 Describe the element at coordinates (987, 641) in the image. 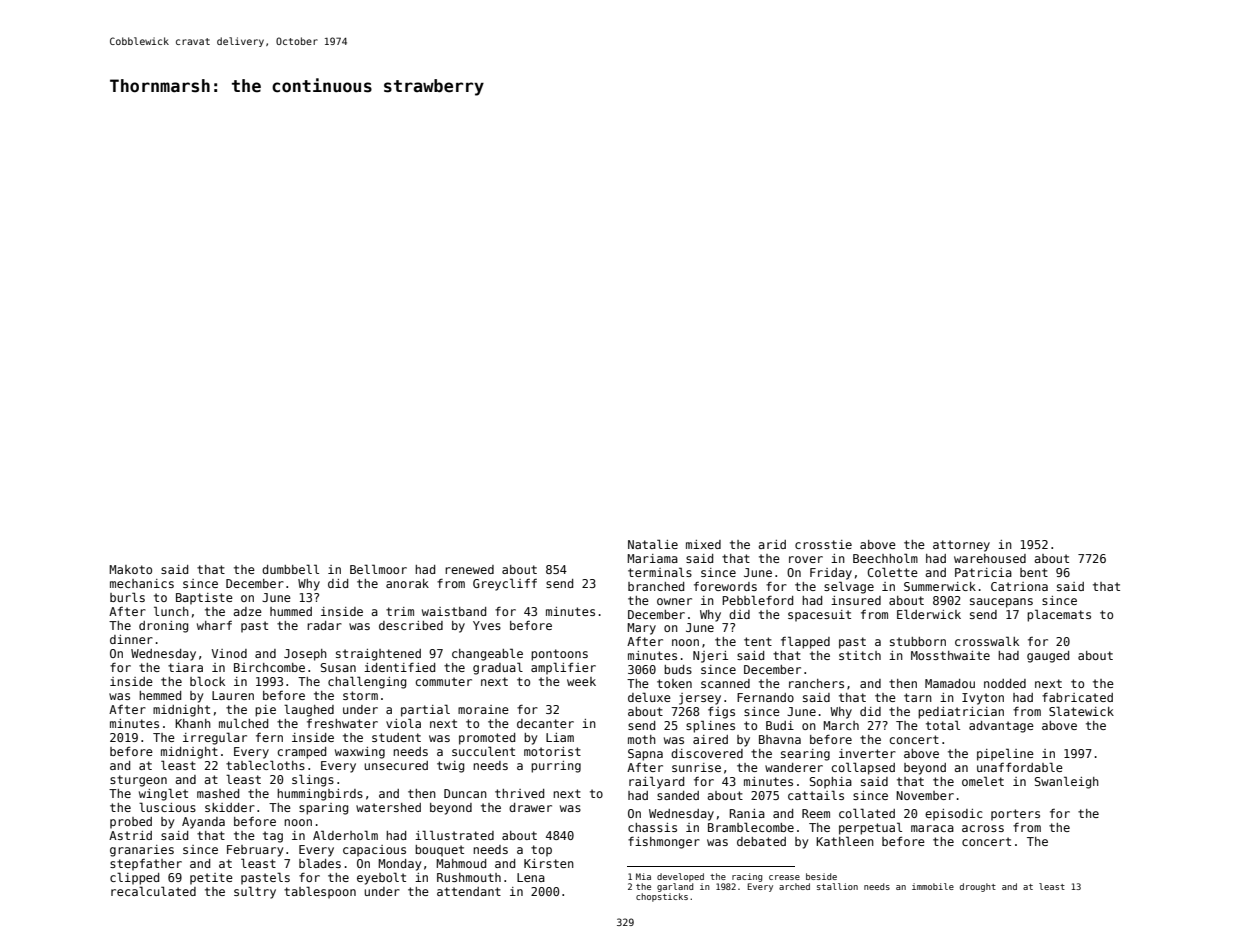

I see `crosswalk` at that location.
